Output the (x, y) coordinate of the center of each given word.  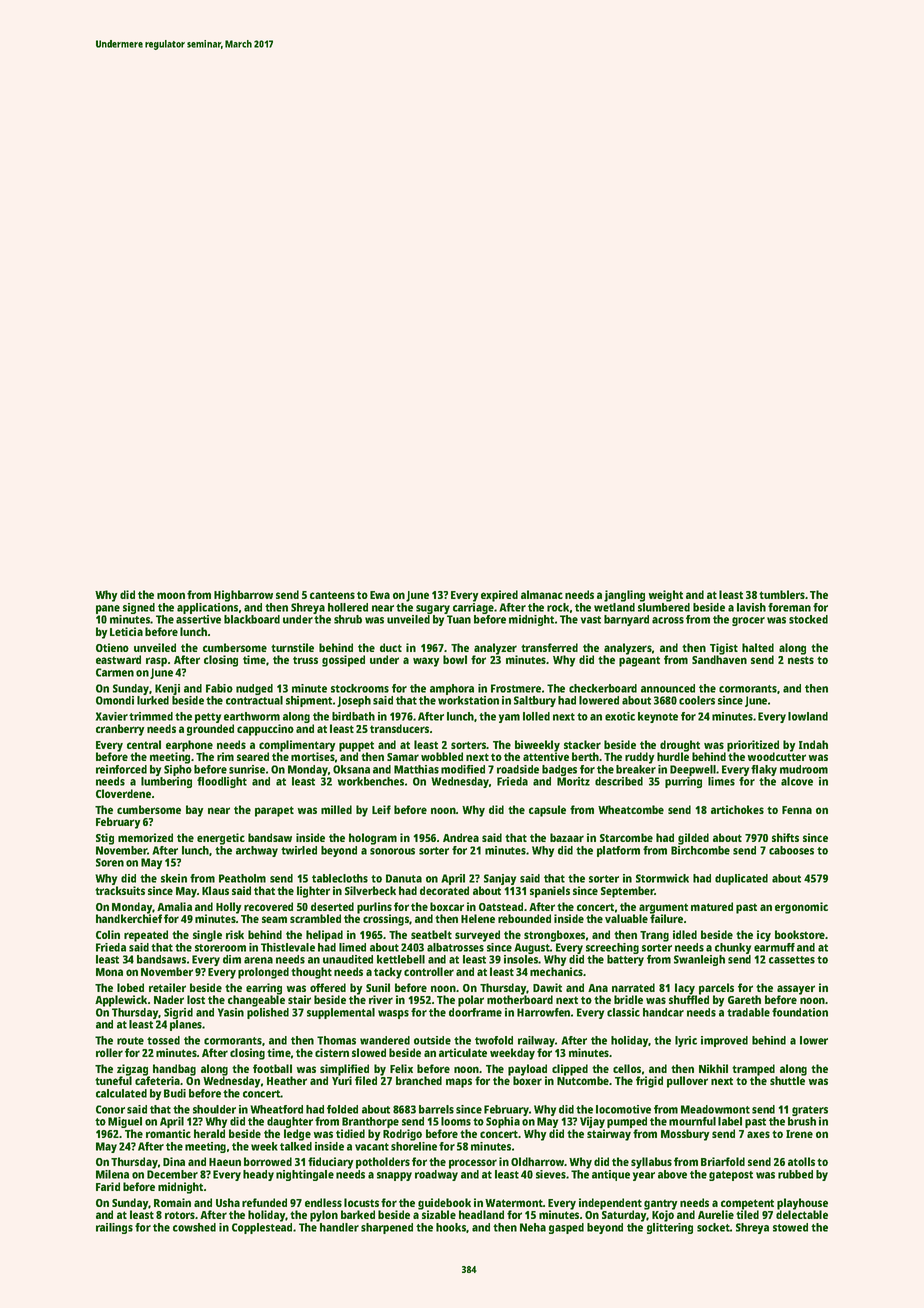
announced (668, 688)
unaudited (348, 959)
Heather (287, 1080)
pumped (627, 1122)
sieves (551, 1174)
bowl (455, 659)
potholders (383, 1163)
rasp (156, 662)
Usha (228, 1202)
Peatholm (242, 878)
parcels (716, 989)
